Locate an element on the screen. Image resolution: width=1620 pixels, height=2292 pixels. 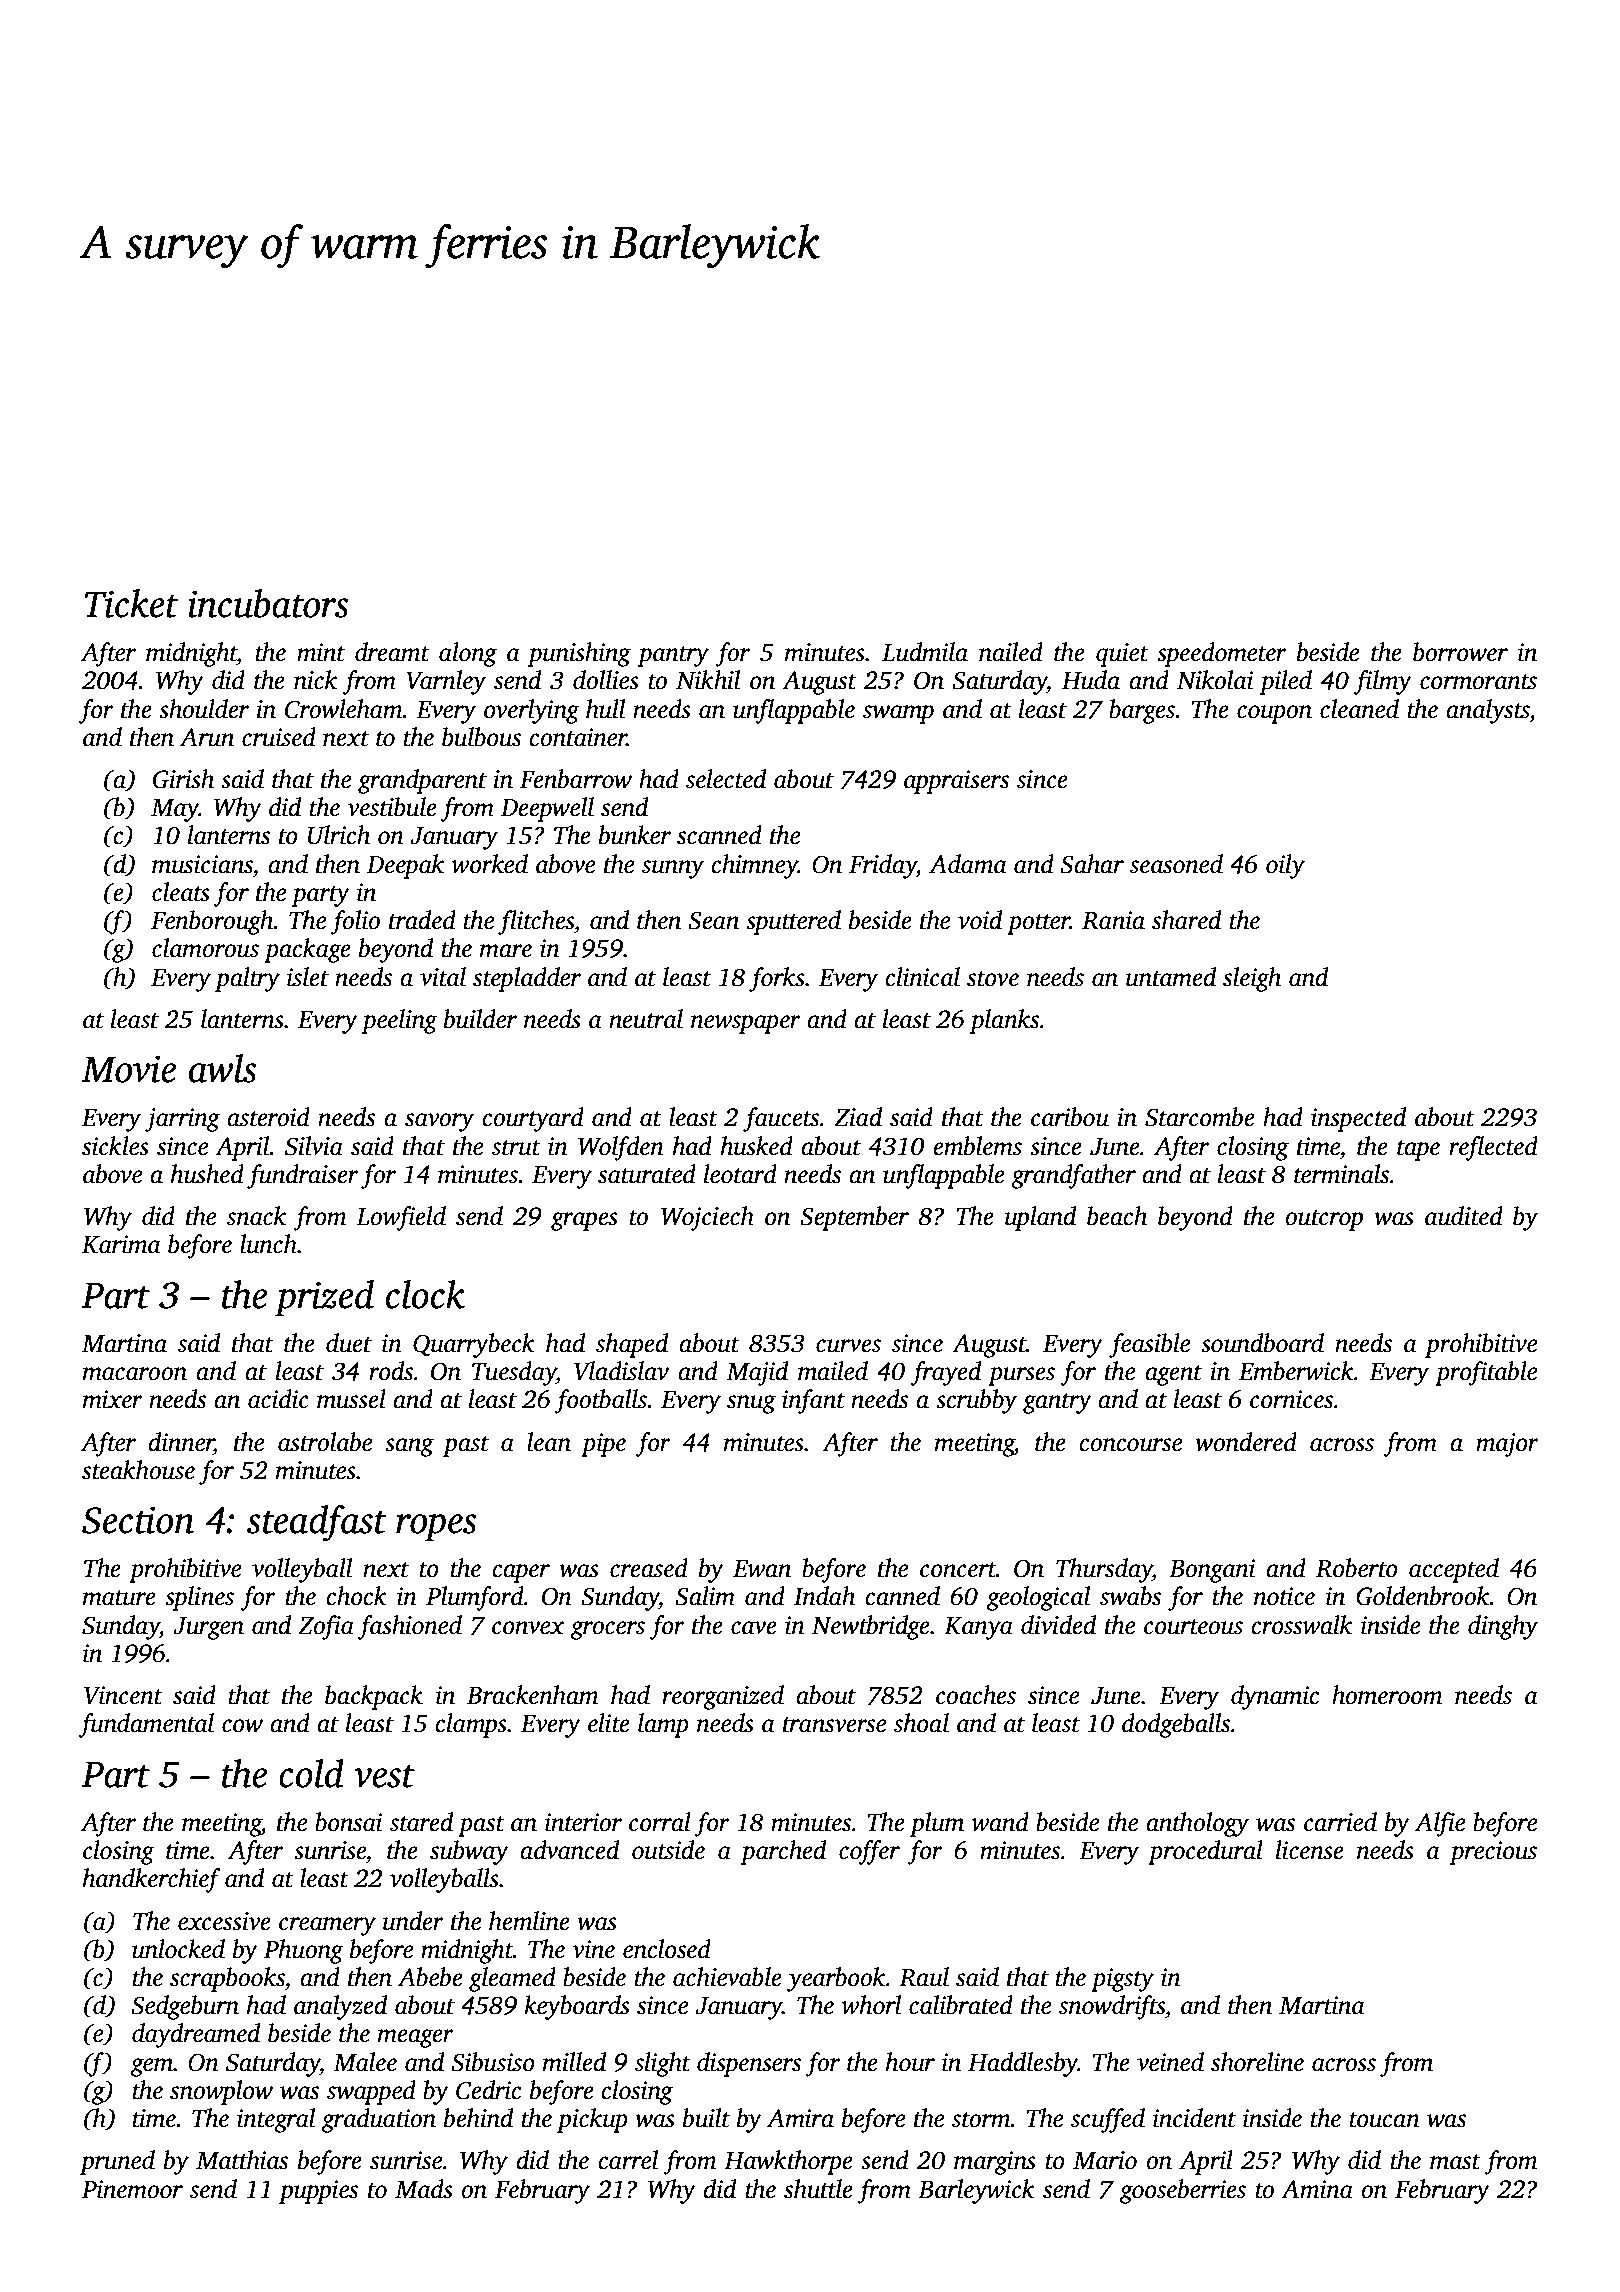
shoulder is located at coordinates (204, 709).
